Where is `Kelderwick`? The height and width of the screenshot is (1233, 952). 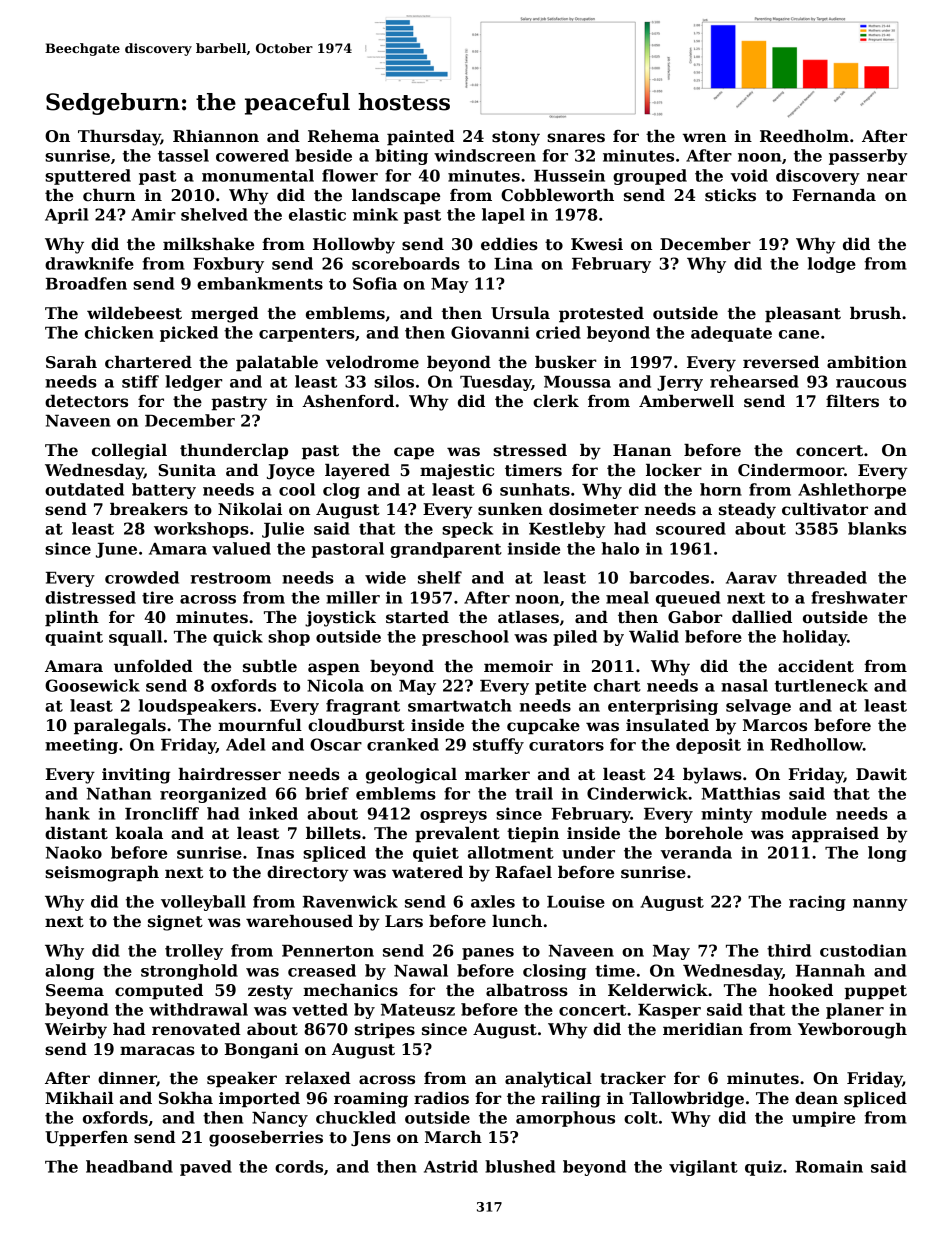
Kelderwick is located at coordinates (658, 990).
